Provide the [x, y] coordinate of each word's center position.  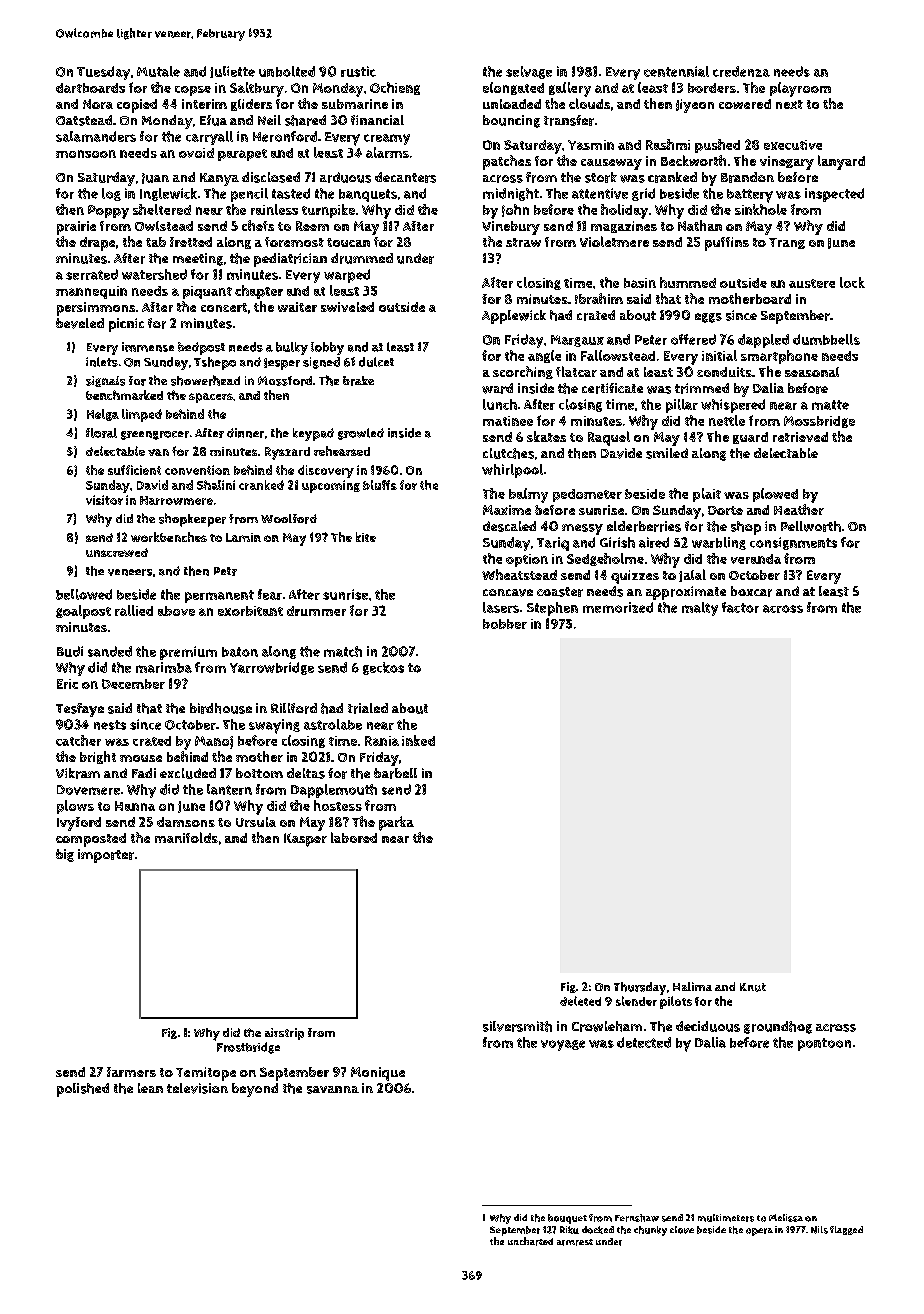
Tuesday [103, 73]
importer [106, 856]
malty [700, 609]
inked [418, 740]
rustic [358, 71]
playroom [800, 89]
